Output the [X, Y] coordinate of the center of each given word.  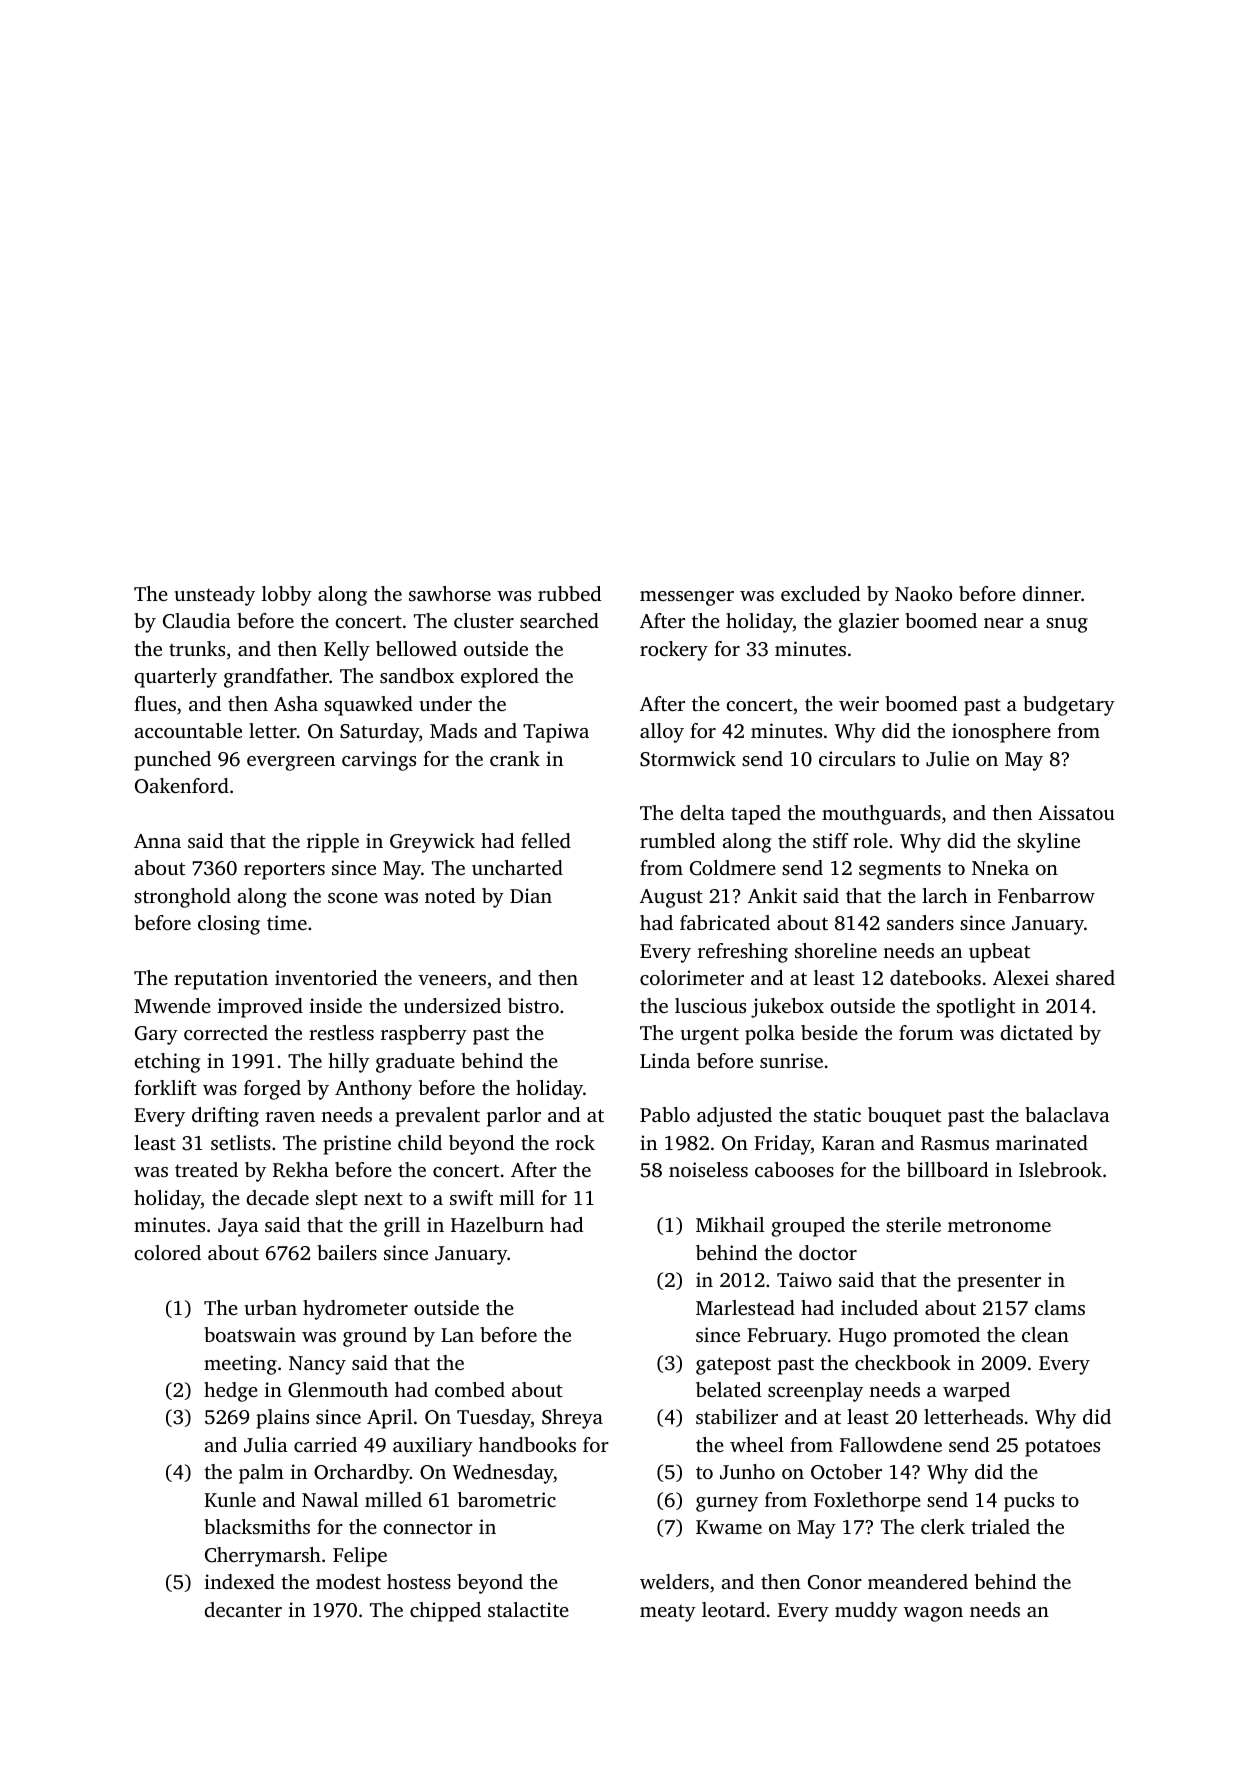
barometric [507, 1499]
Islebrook [1060, 1169]
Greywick [432, 843]
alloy [662, 733]
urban [271, 1307]
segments [900, 871]
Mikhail [730, 1224]
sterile [913, 1224]
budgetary [1069, 706]
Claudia [197, 621]
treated [206, 1169]
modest [348, 1581]
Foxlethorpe [867, 1502]
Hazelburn [497, 1224]
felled [546, 840]
